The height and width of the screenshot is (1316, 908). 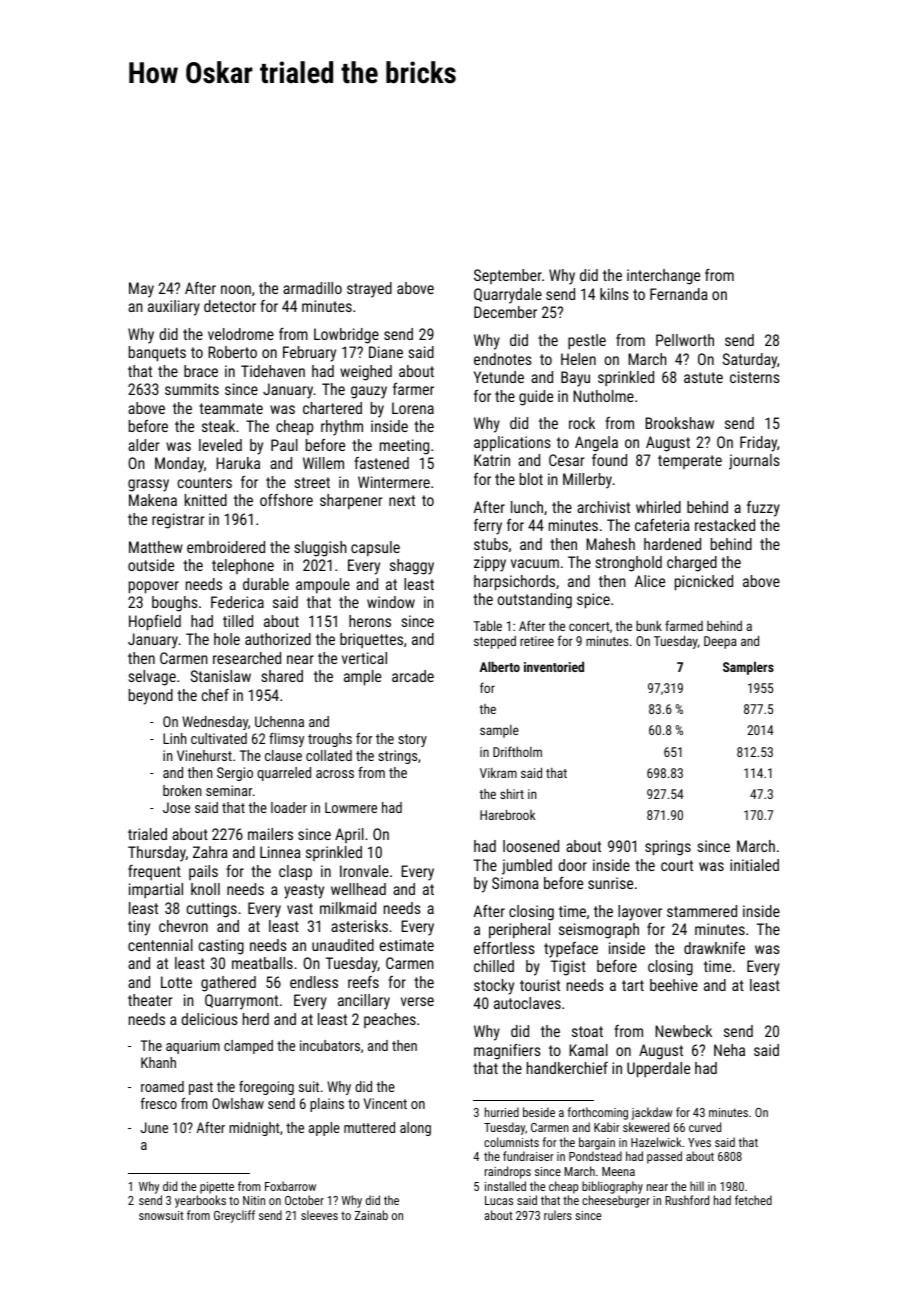 What do you see at coordinates (610, 544) in the screenshot?
I see `Mahesh` at bounding box center [610, 544].
